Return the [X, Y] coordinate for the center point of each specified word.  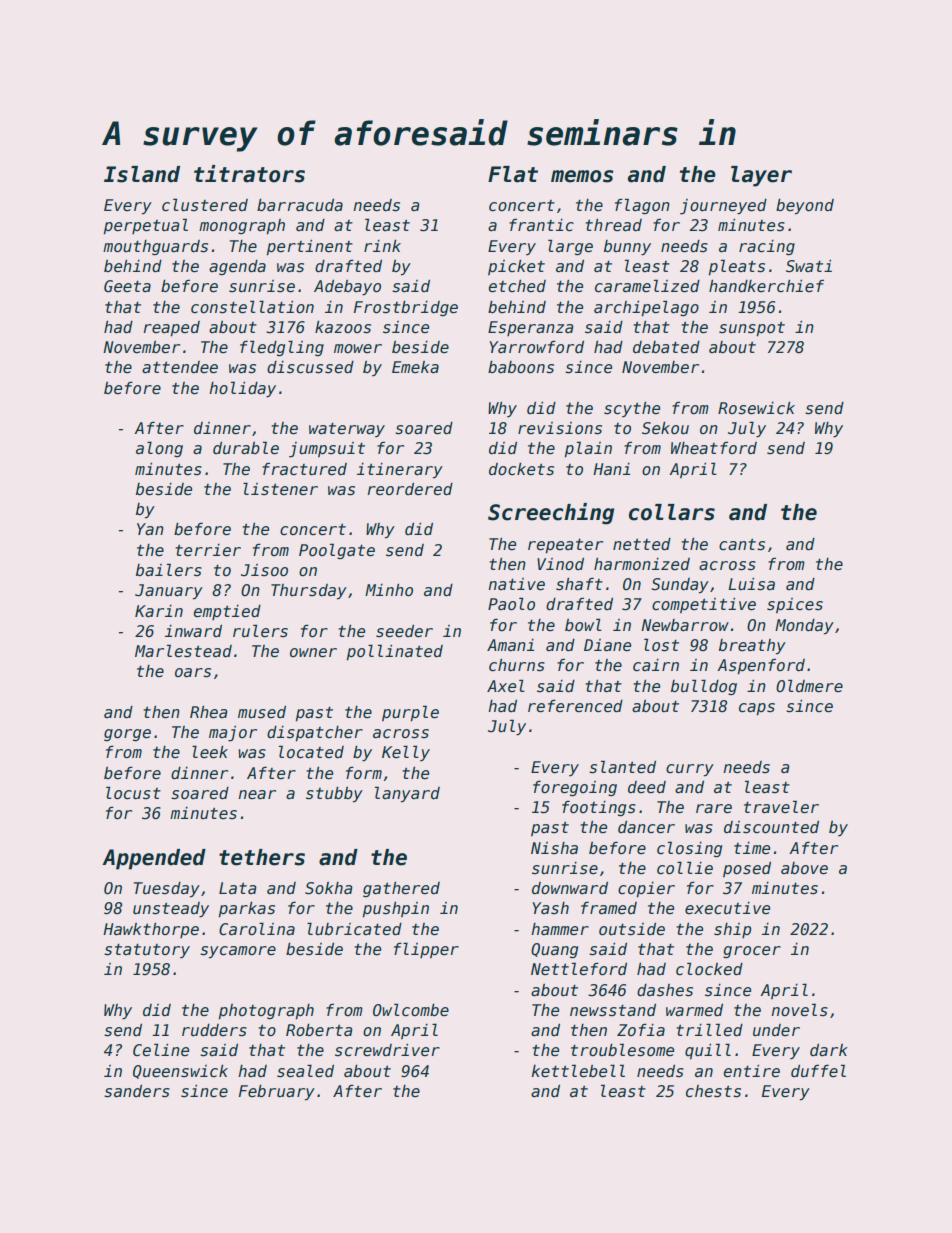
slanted [622, 767]
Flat [513, 174]
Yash [550, 908]
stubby [334, 795]
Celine [161, 1050]
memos [582, 176]
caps [757, 709]
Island [142, 174]
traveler [781, 806]
